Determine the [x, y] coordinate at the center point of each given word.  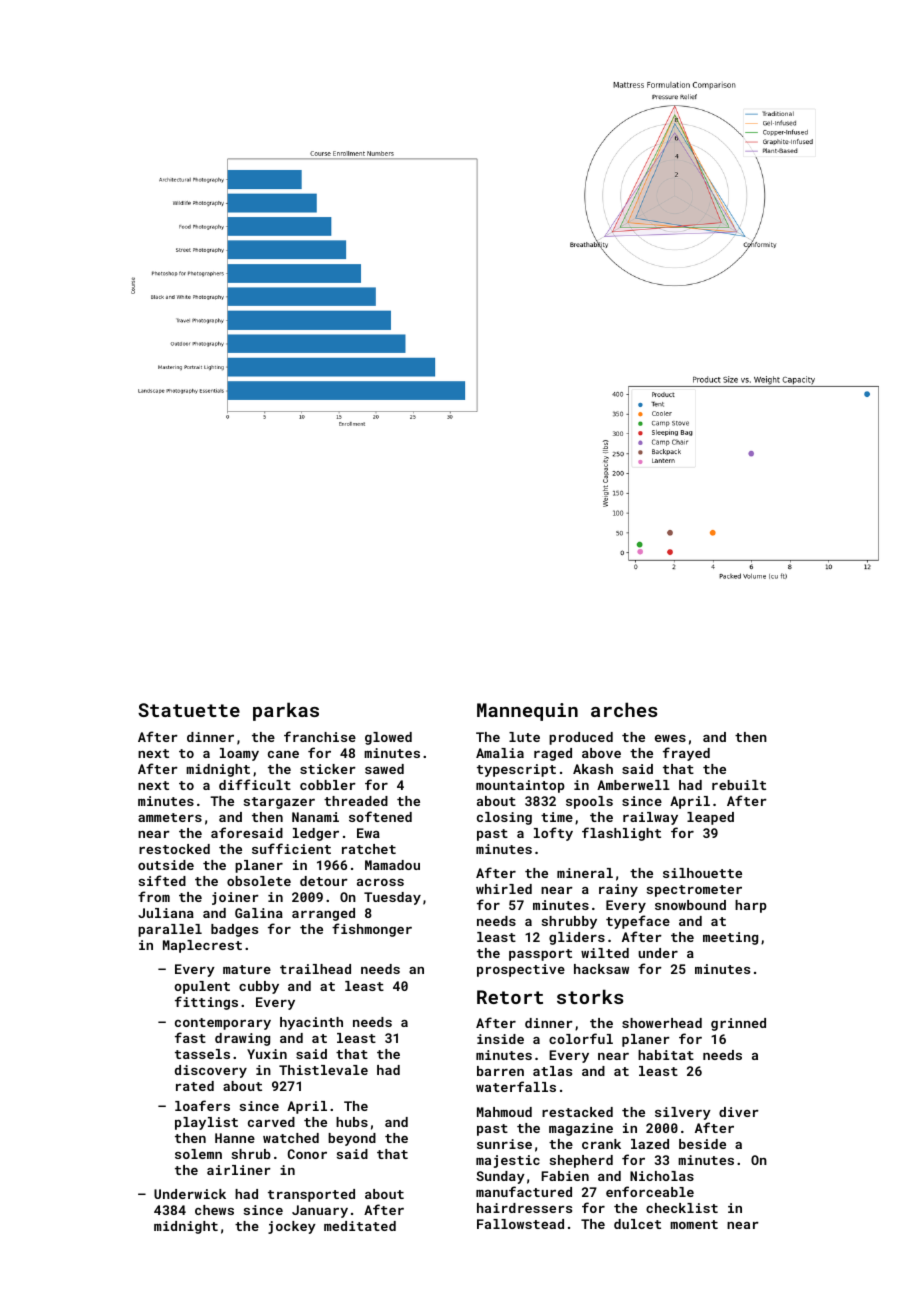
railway [650, 818]
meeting [730, 938]
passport [540, 955]
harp [751, 906]
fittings [206, 1003]
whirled [504, 889]
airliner [239, 1170]
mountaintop [520, 786]
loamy [239, 754]
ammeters [170, 817]
